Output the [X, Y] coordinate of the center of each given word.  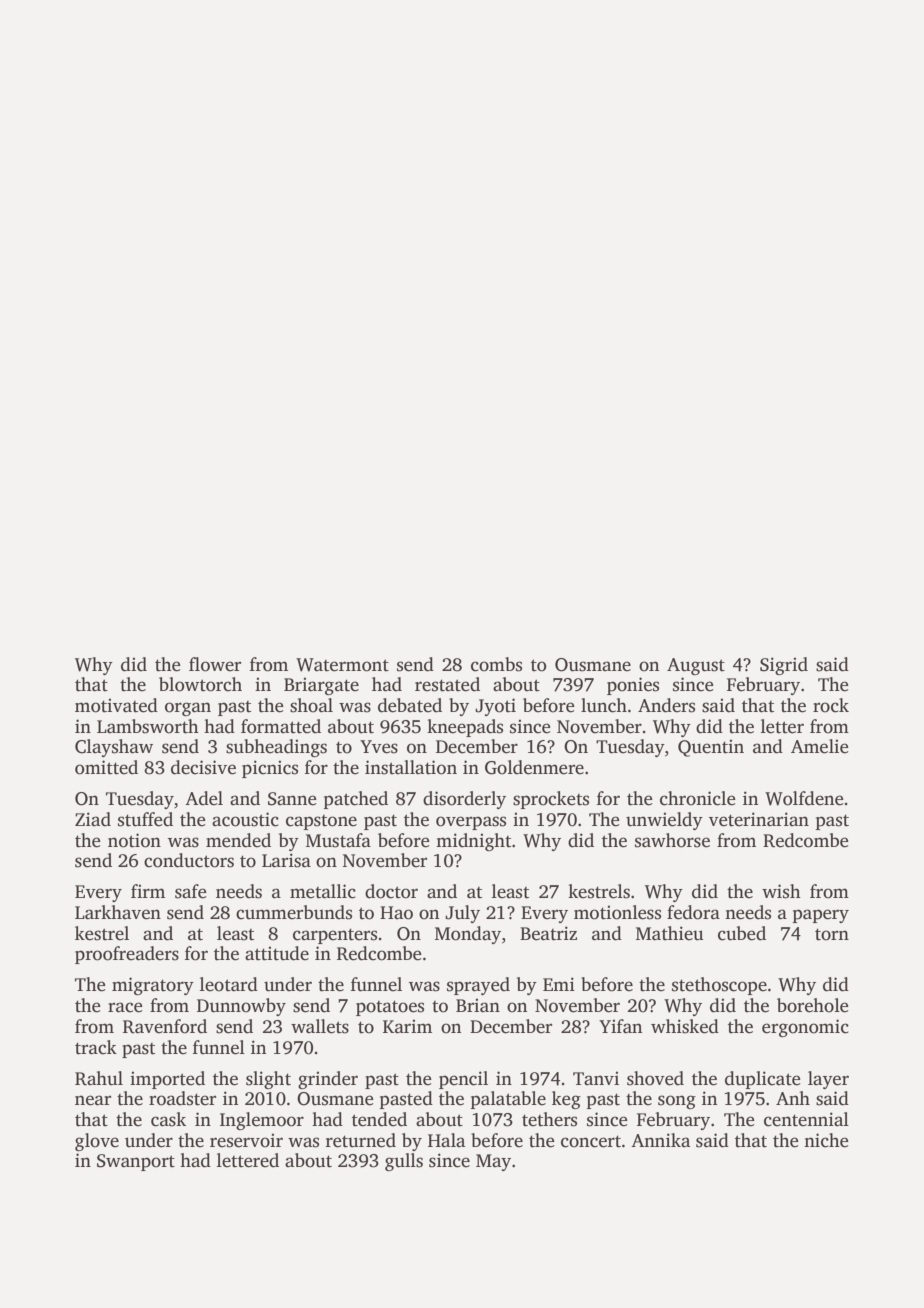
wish [781, 891]
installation [411, 767]
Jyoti [495, 707]
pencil [463, 1080]
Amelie [820, 746]
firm [148, 891]
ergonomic [805, 1028]
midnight [473, 842]
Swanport [136, 1162]
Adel [204, 798]
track [96, 1047]
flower [215, 664]
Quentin [711, 748]
